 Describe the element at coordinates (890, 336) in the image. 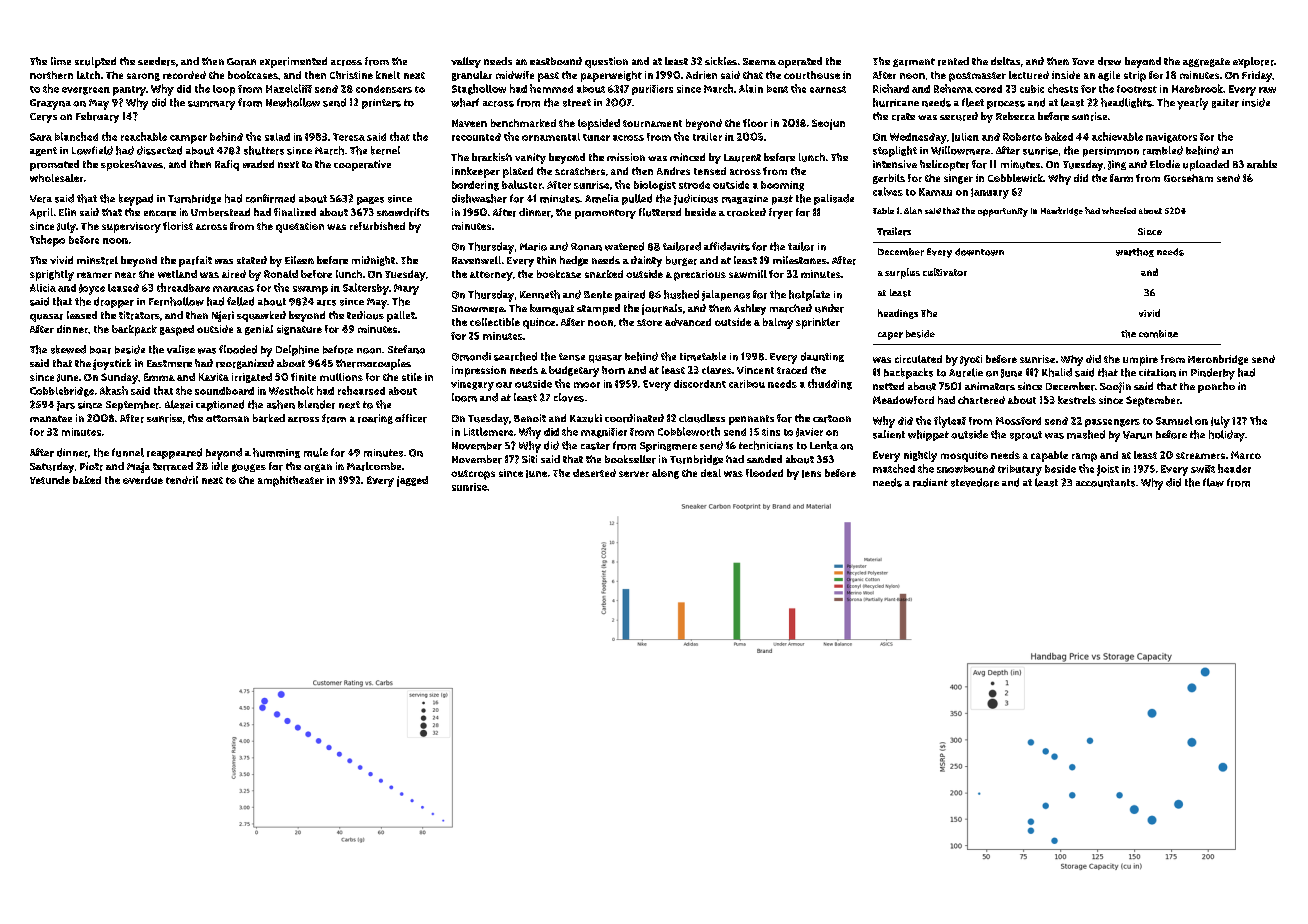

I see `caper` at that location.
